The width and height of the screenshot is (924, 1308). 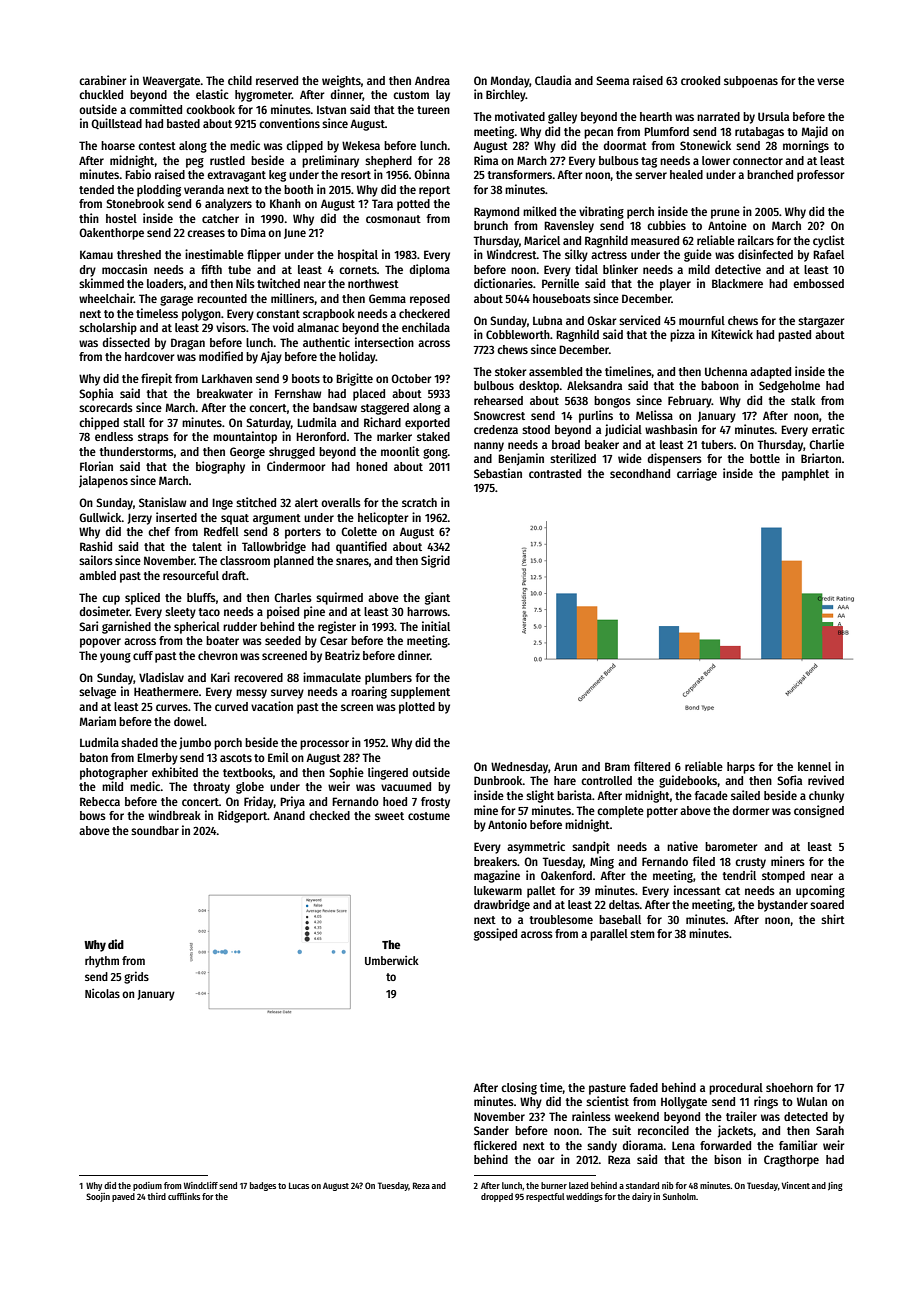 I want to click on Umberwick, so click(x=392, y=960).
